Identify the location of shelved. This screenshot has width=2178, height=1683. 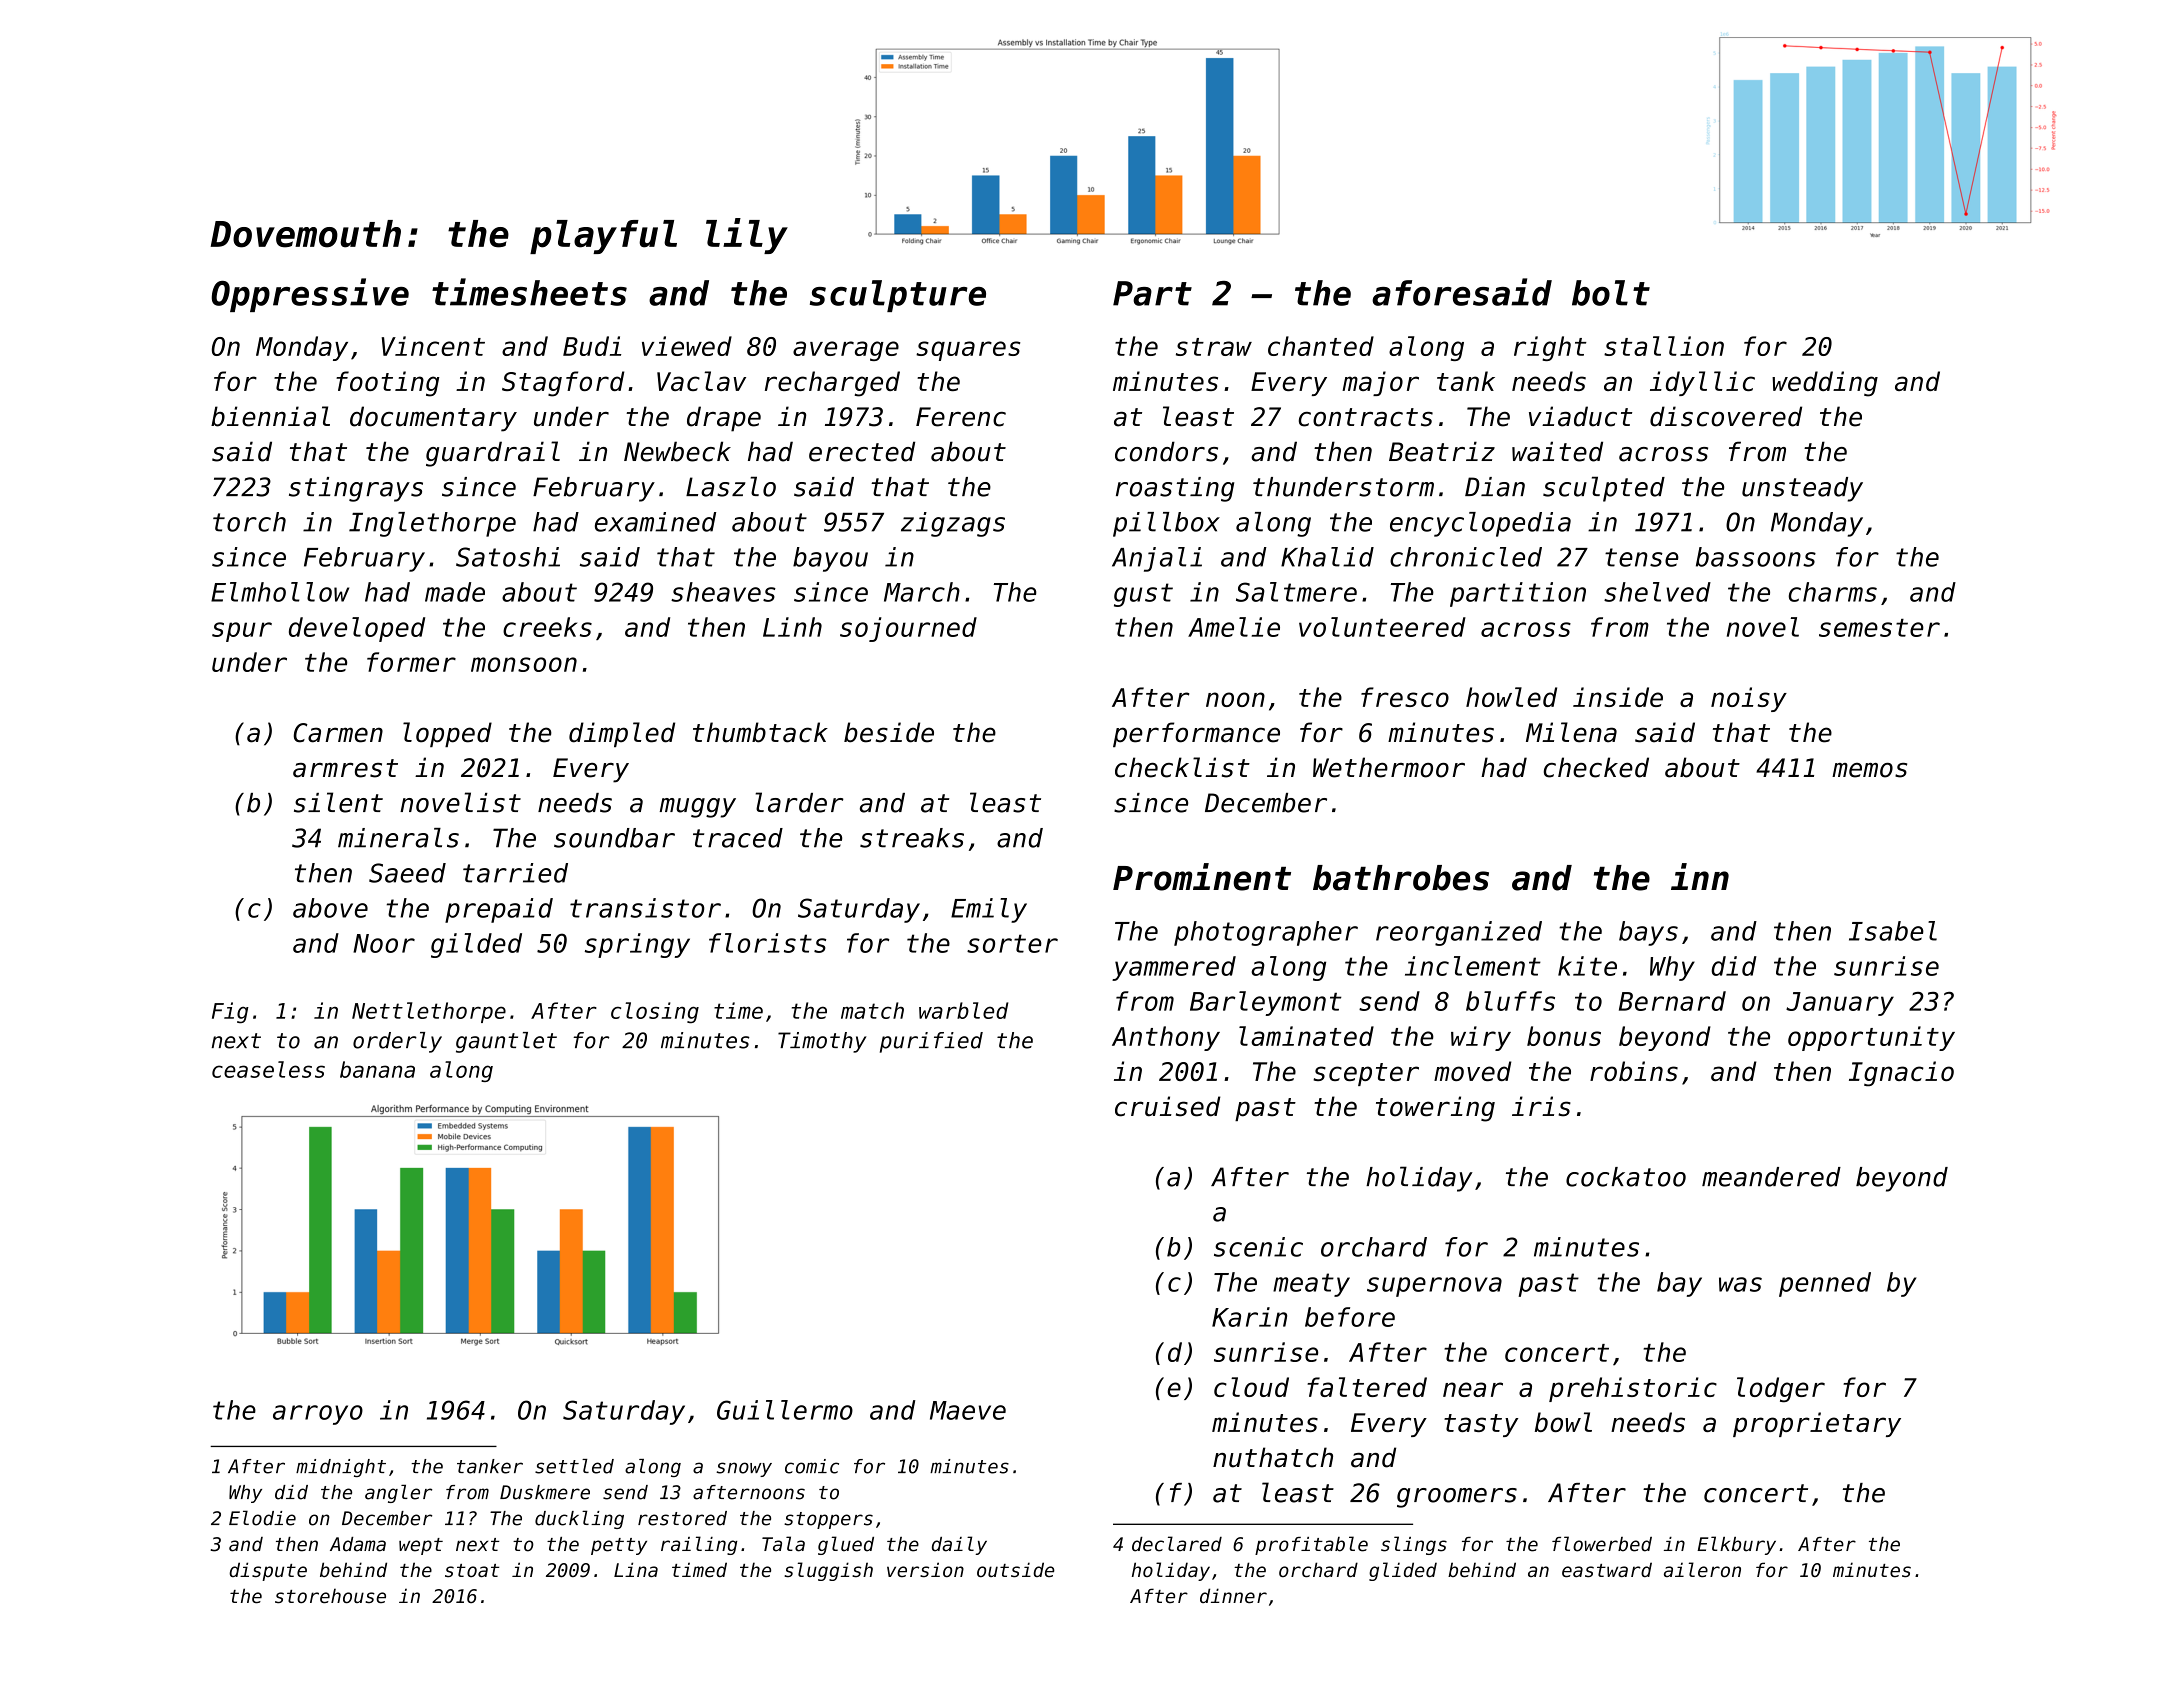
(1657, 592).
